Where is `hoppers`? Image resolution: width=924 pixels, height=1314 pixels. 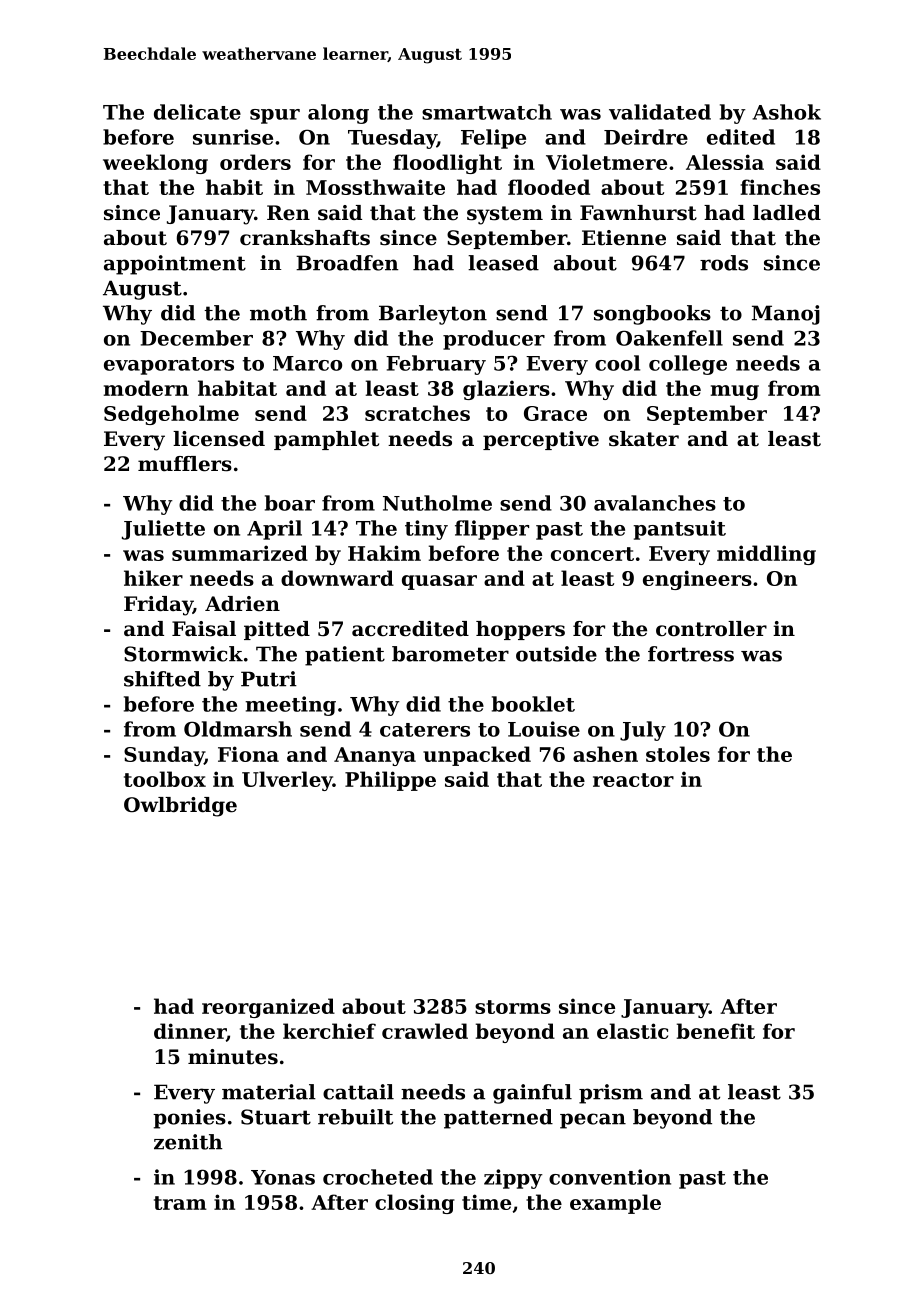 hoppers is located at coordinates (520, 630).
